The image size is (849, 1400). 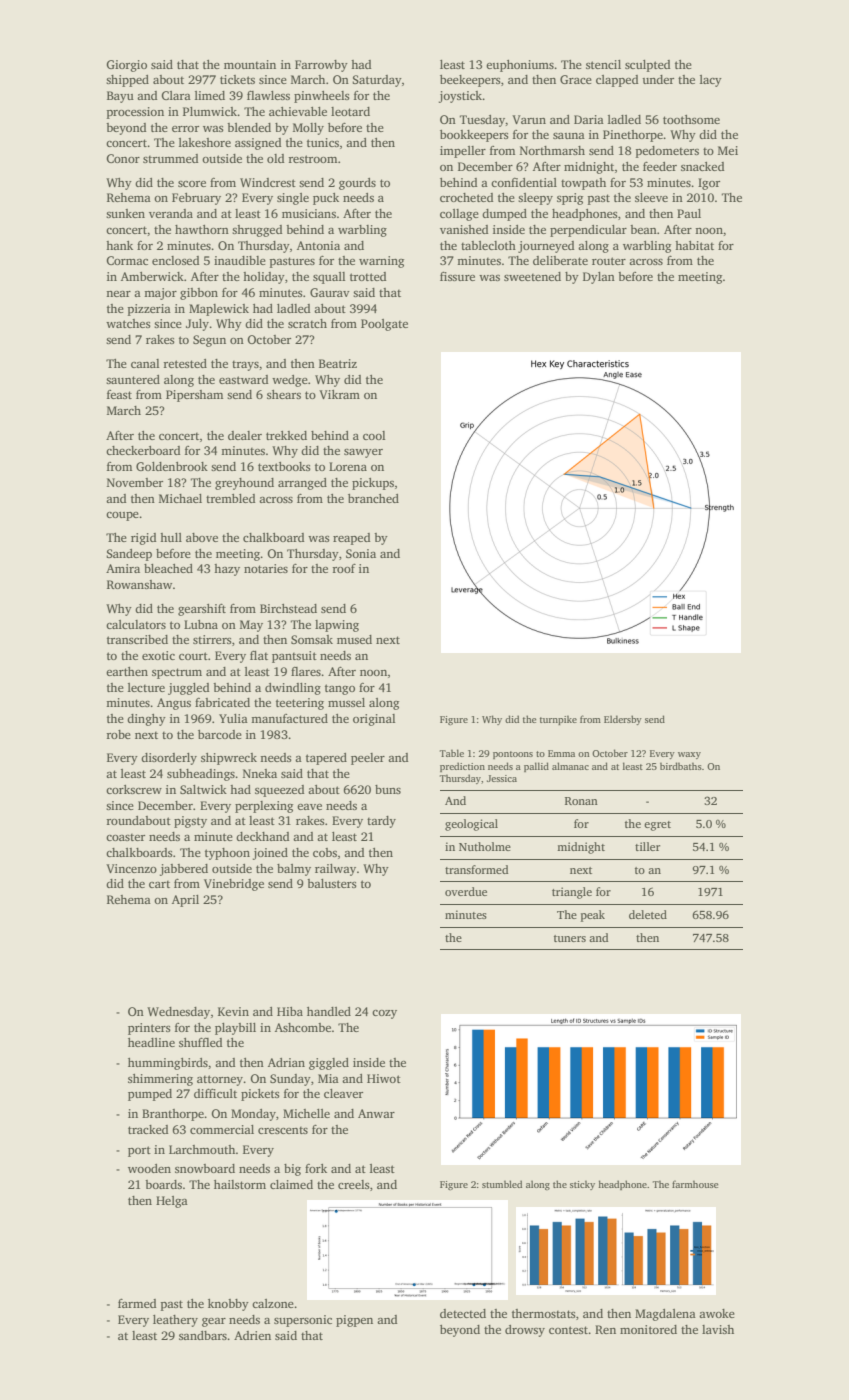 What do you see at coordinates (660, 166) in the image?
I see `feeder` at bounding box center [660, 166].
